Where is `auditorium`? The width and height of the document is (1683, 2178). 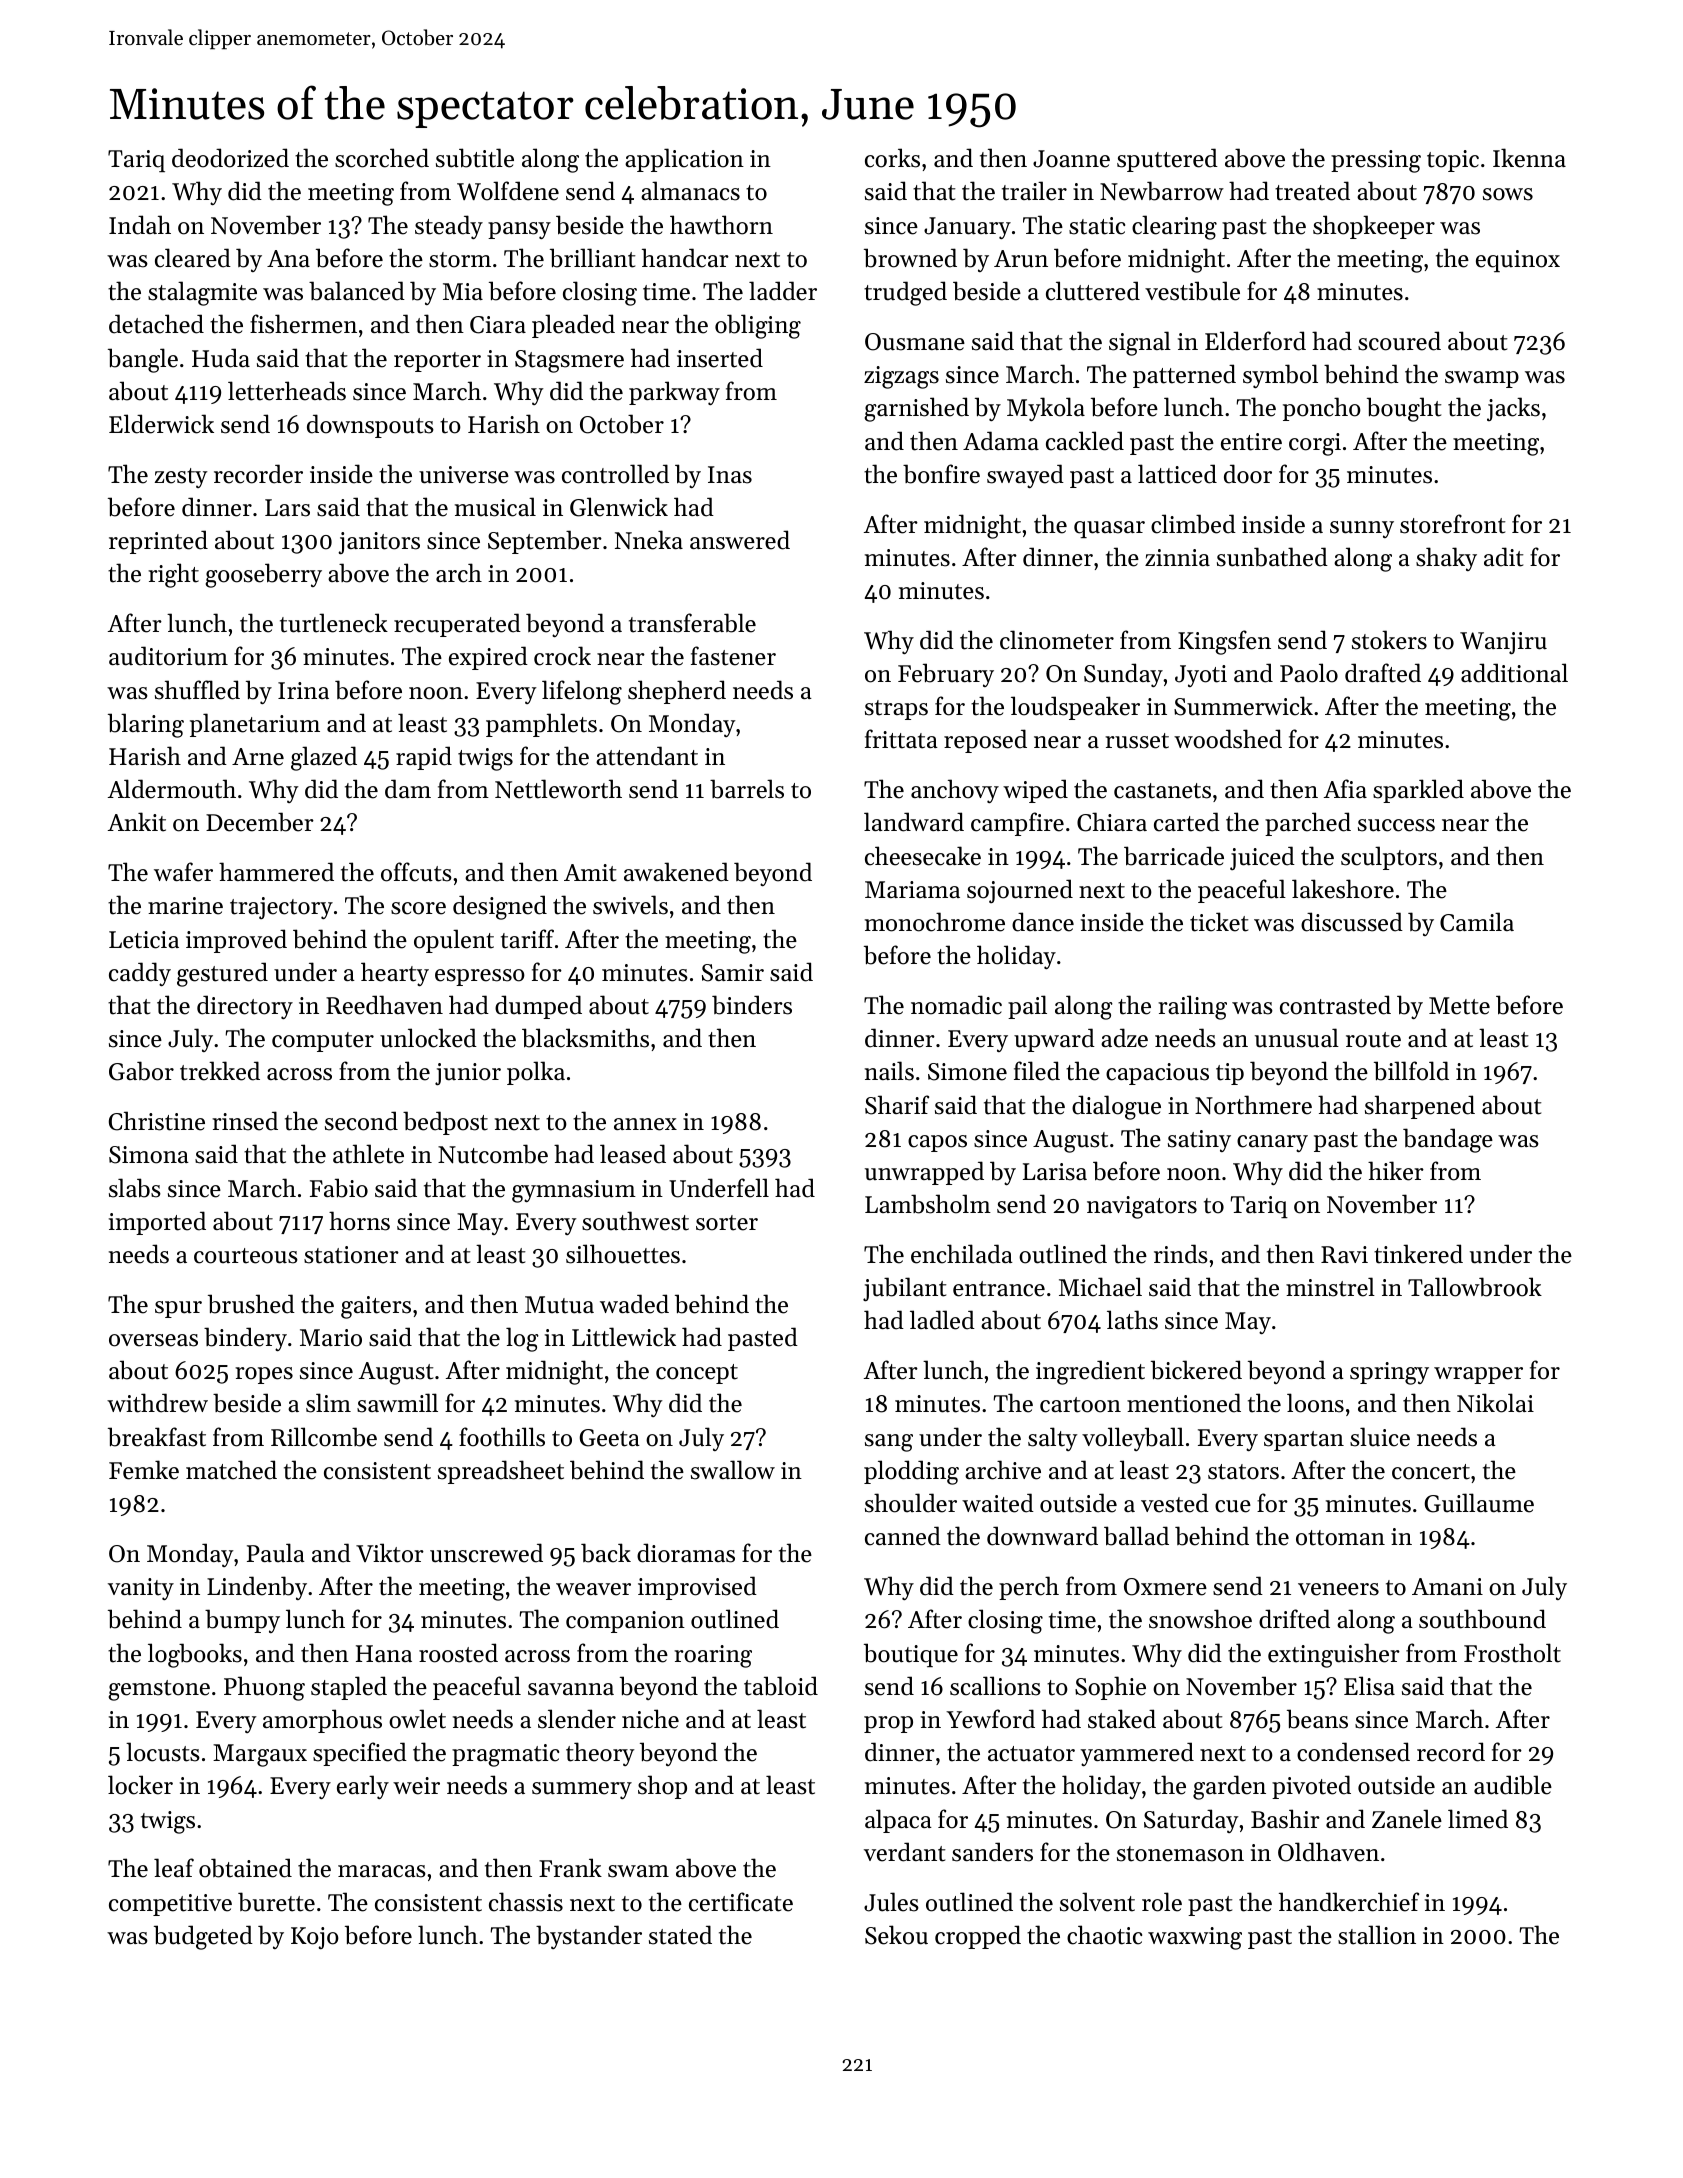
auditorium is located at coordinates (168, 656).
